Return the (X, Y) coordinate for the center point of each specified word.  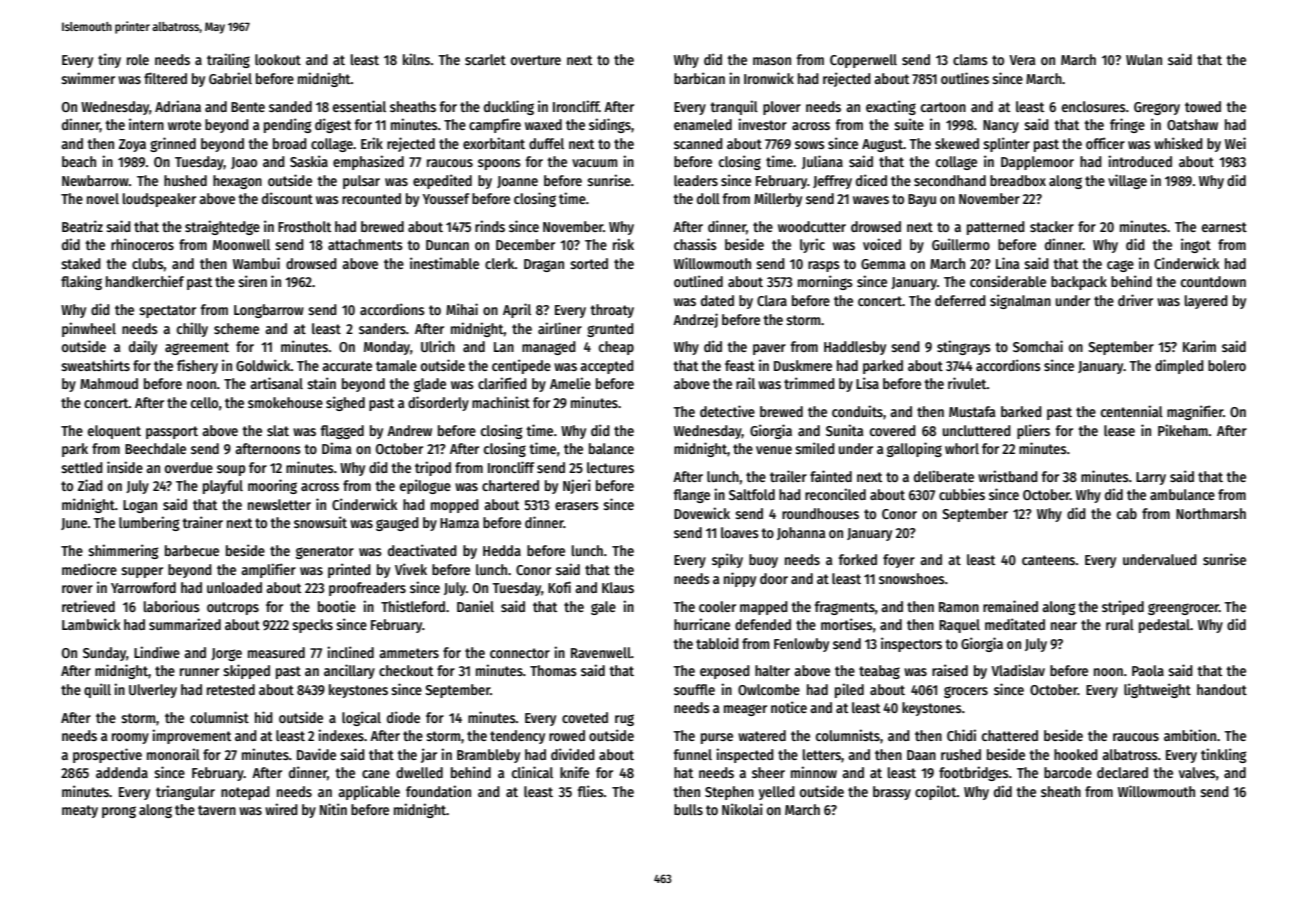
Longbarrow (269, 311)
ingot (1196, 245)
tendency (517, 737)
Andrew (409, 430)
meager (745, 710)
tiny (109, 60)
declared (1122, 772)
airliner (560, 328)
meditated (1015, 624)
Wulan (1144, 59)
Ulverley (153, 691)
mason (772, 61)
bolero (1227, 365)
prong (119, 812)
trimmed (809, 383)
